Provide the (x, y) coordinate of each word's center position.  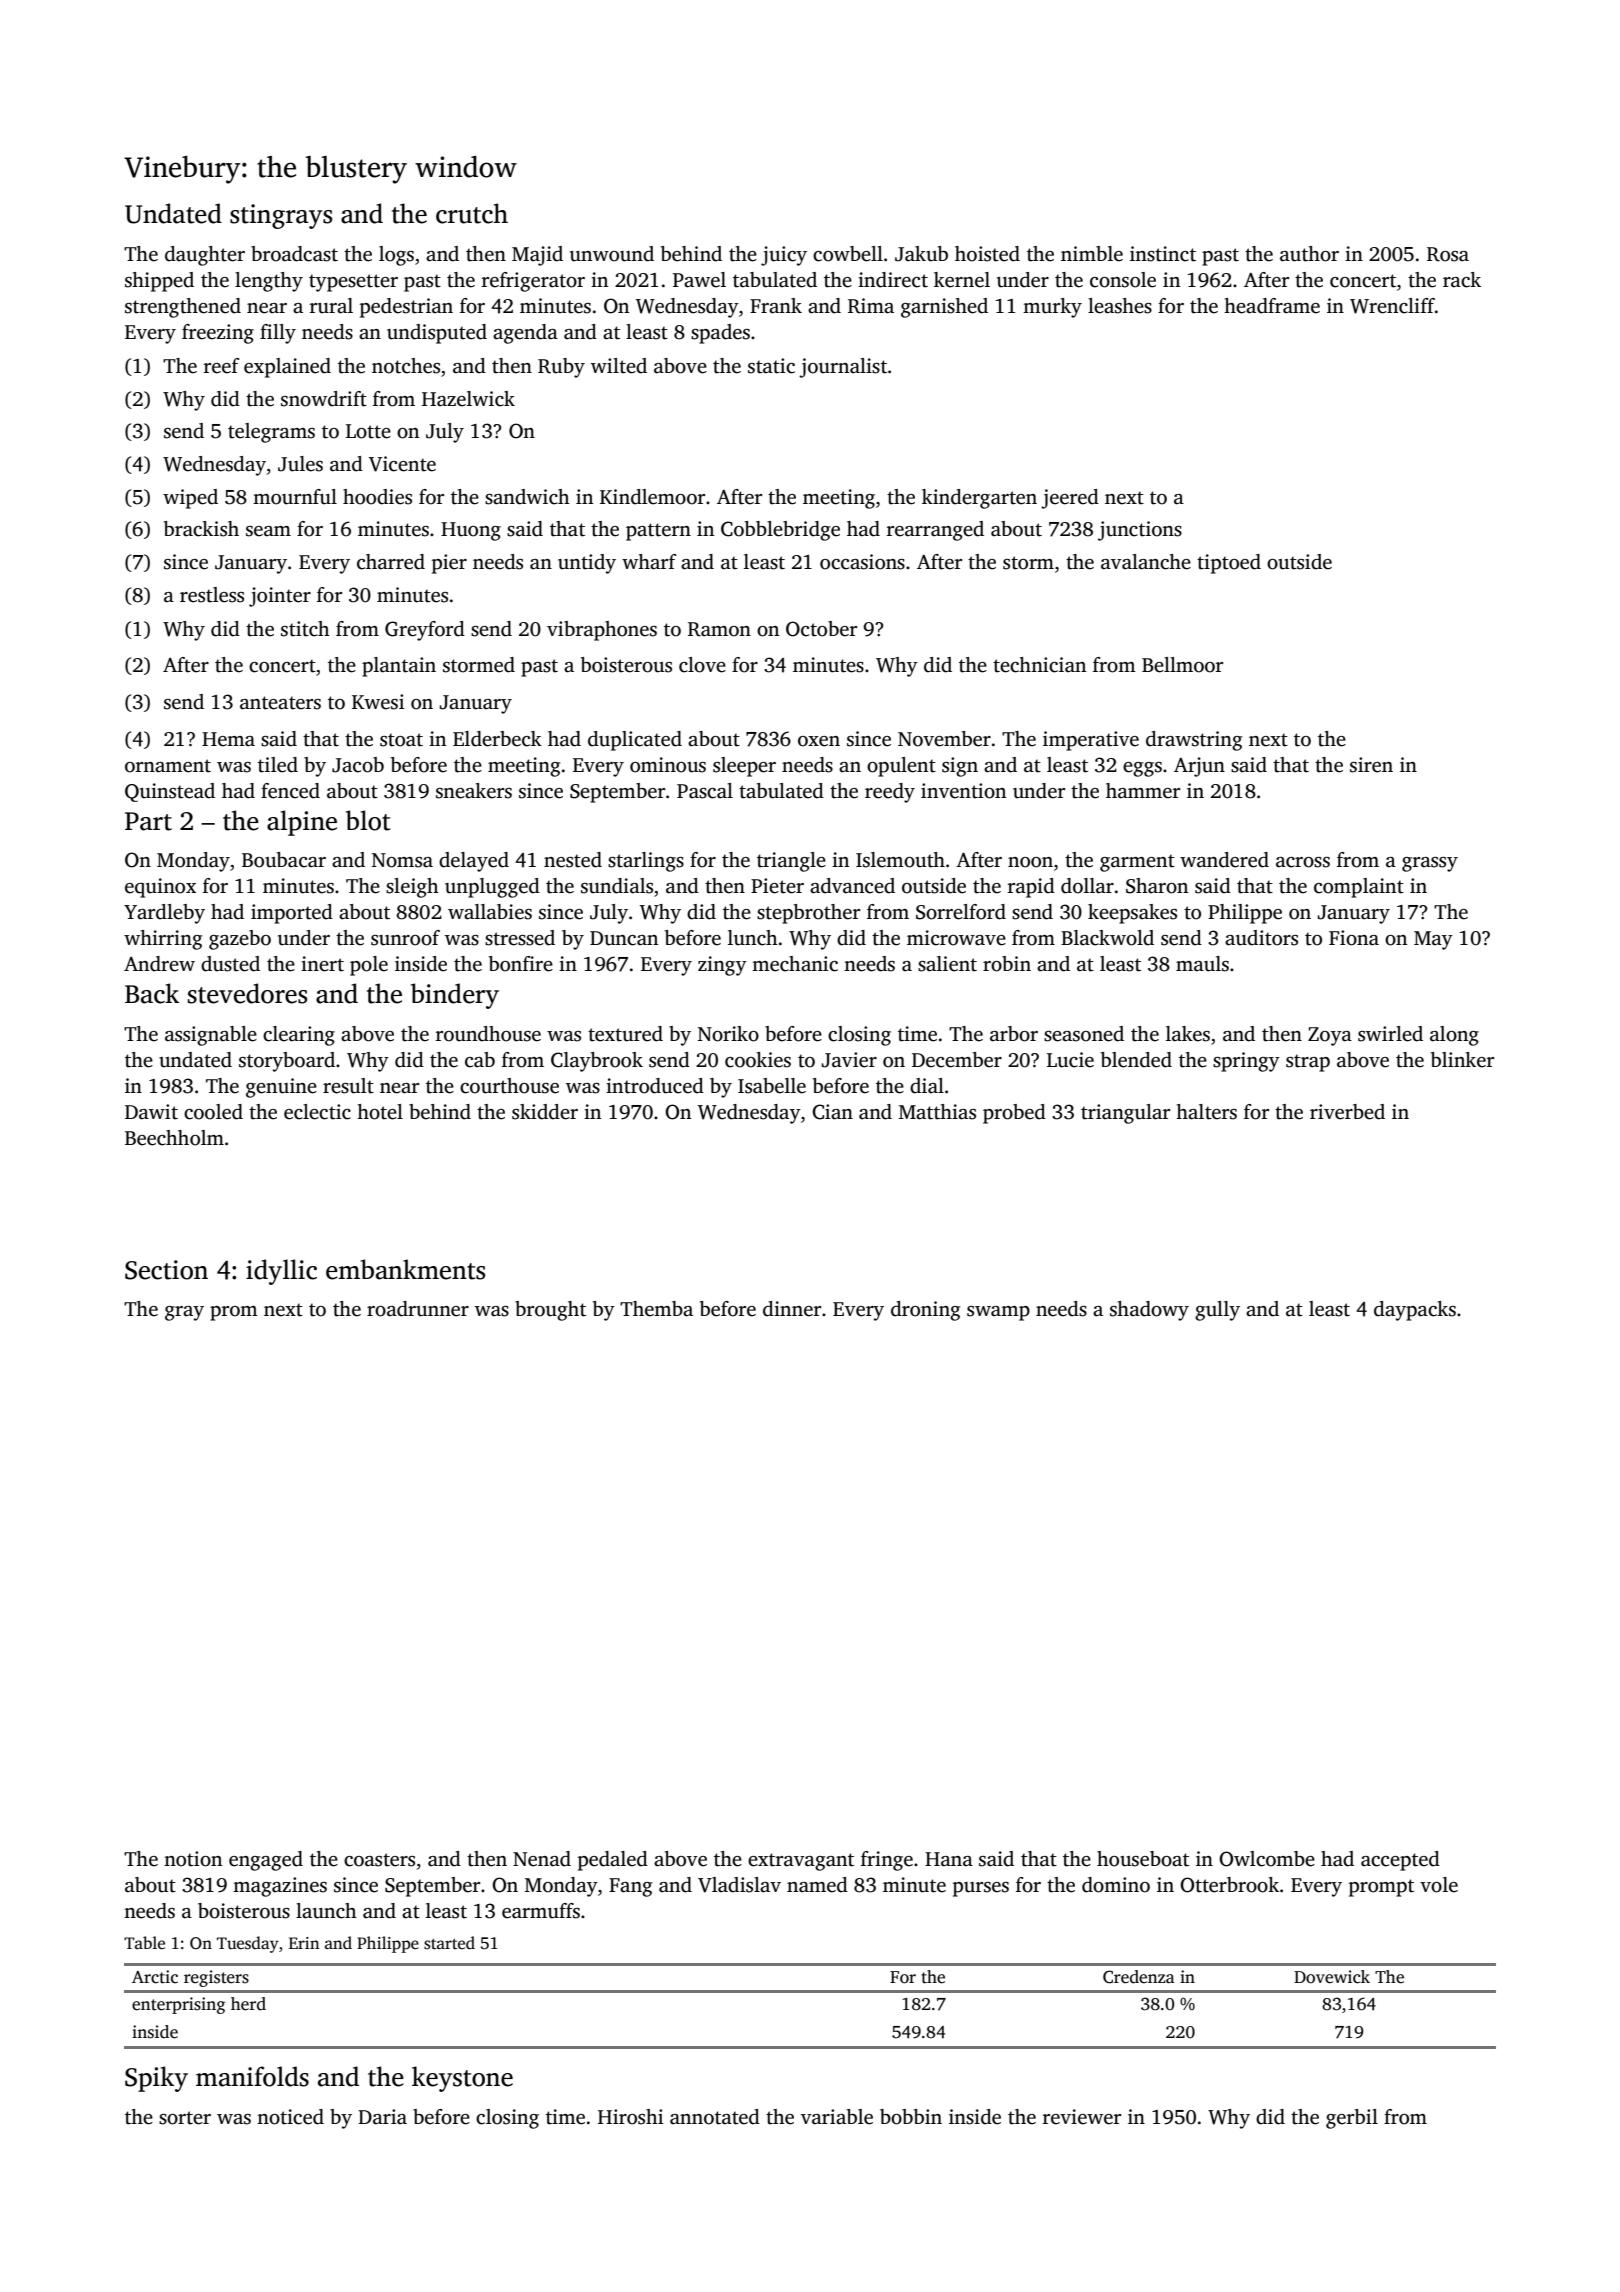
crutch (472, 213)
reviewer (1082, 2117)
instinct (1163, 254)
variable (837, 2117)
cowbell (848, 254)
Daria (382, 2117)
